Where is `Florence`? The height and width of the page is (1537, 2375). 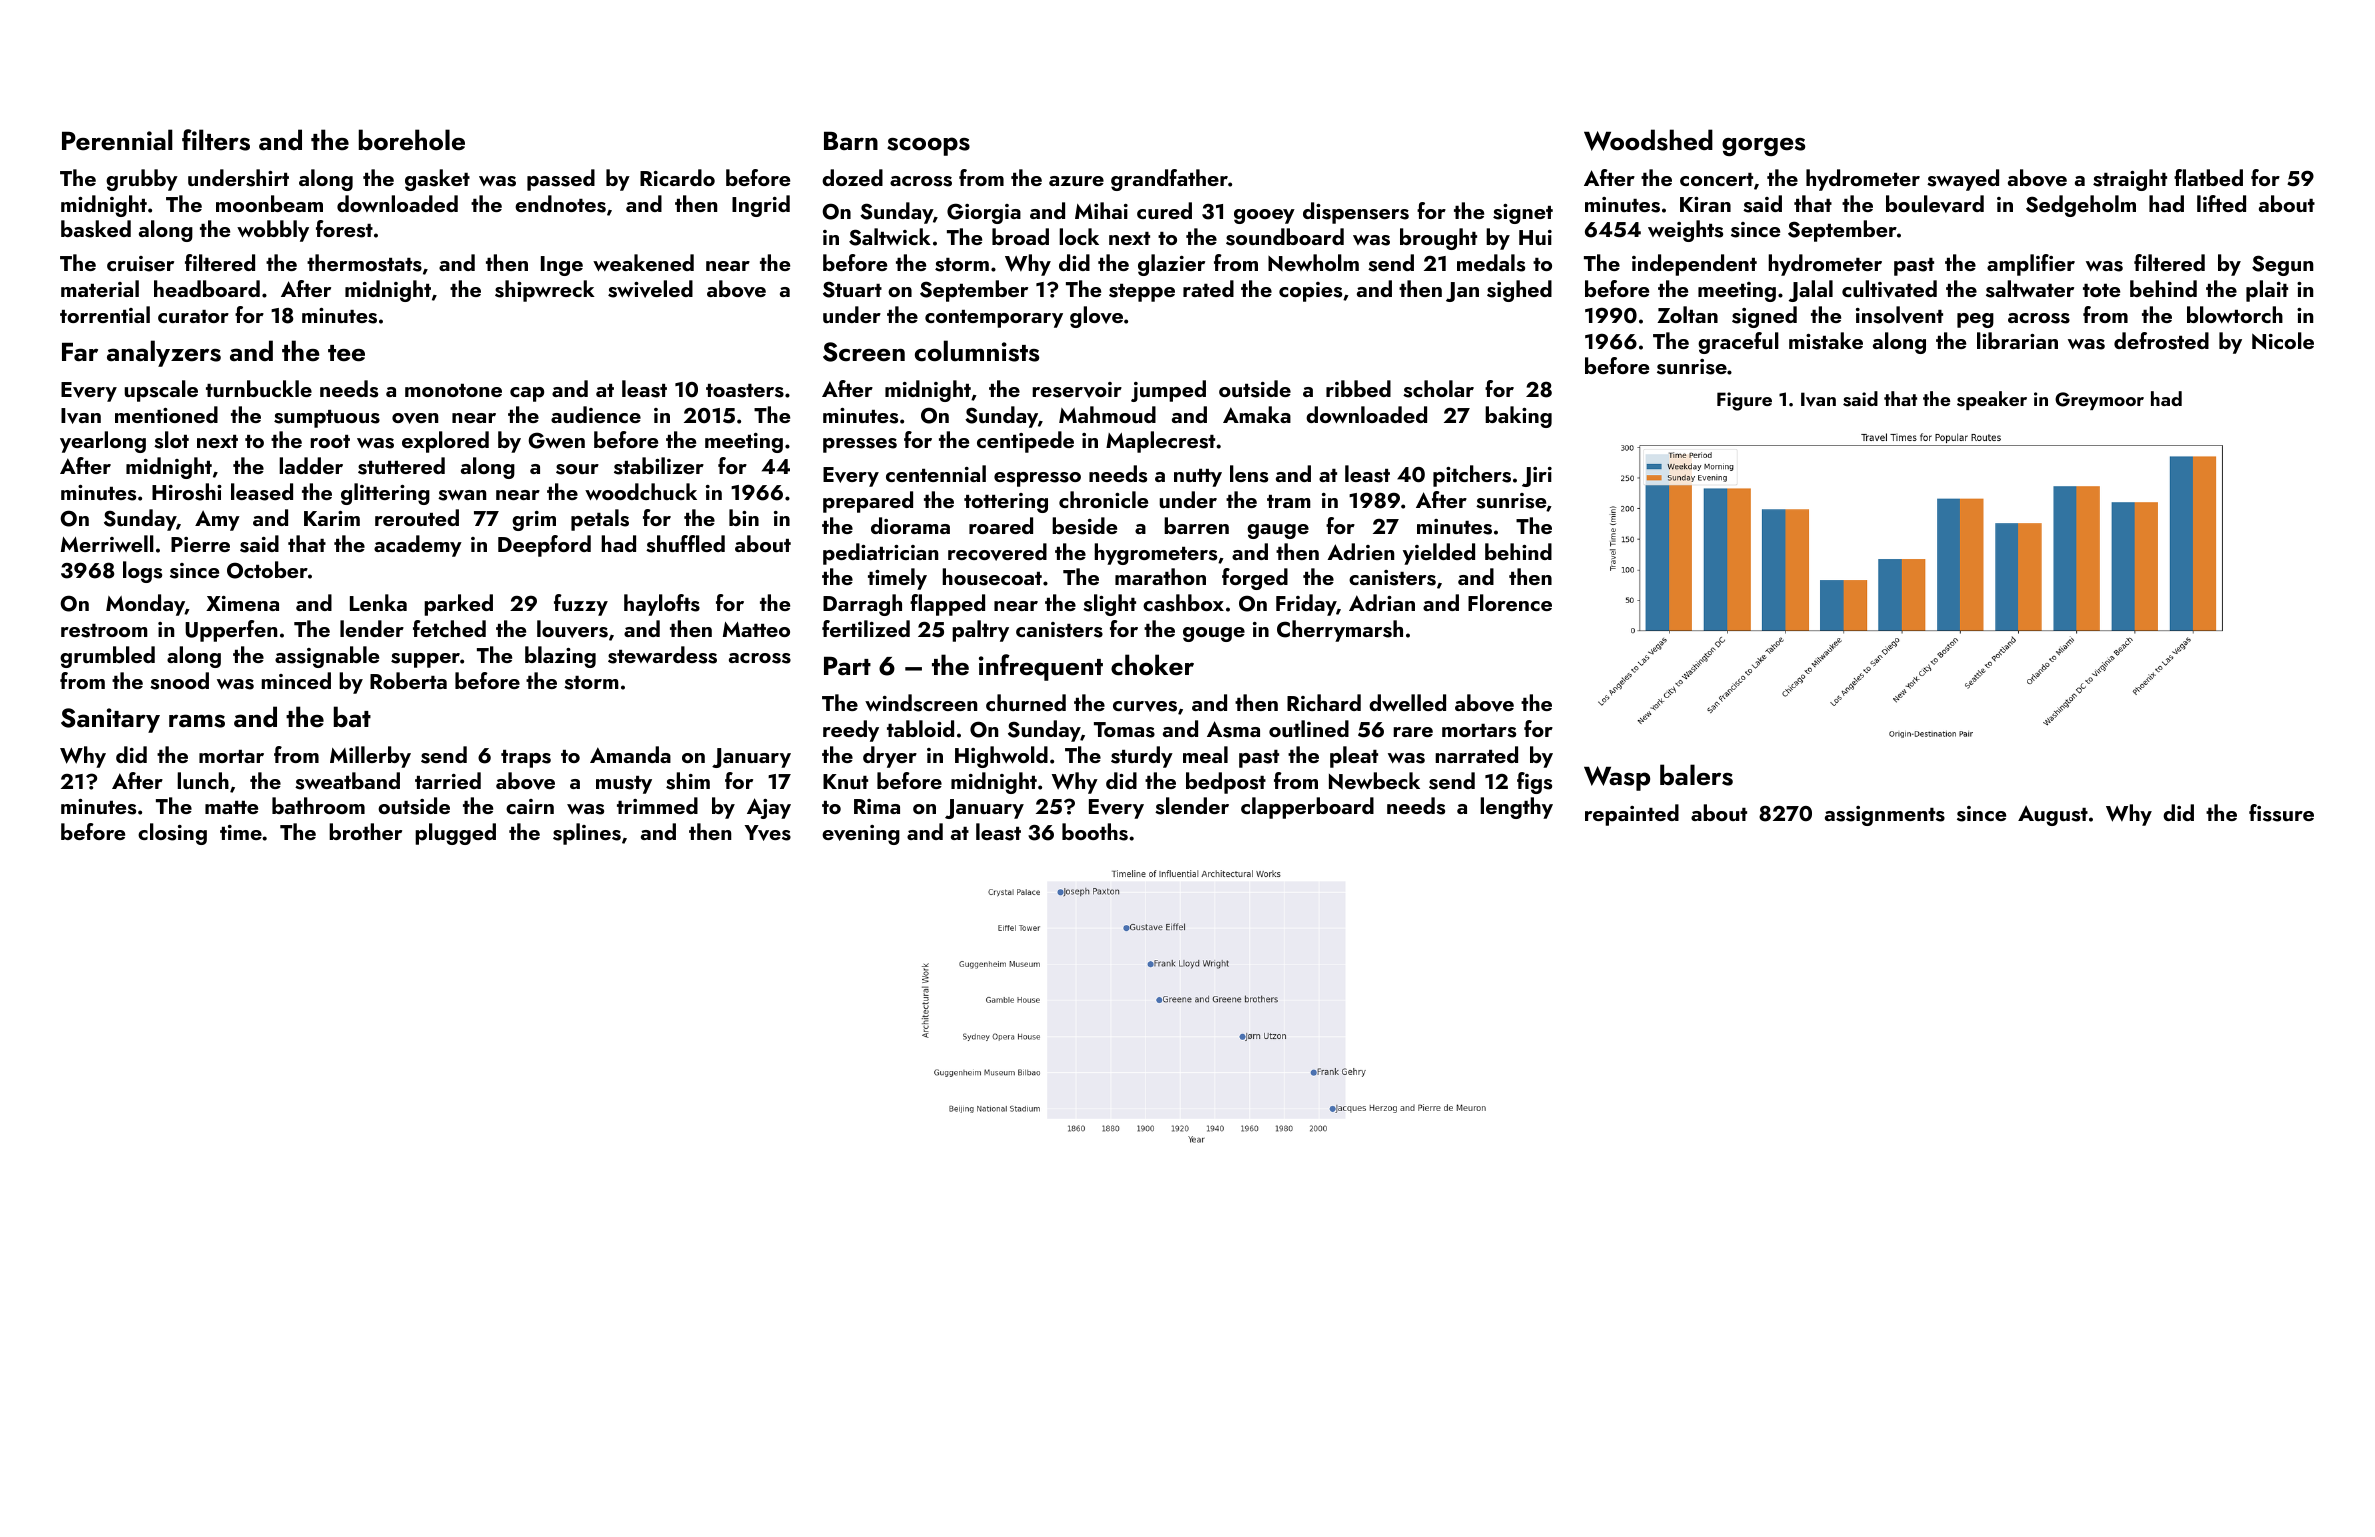
Florence is located at coordinates (1510, 602).
